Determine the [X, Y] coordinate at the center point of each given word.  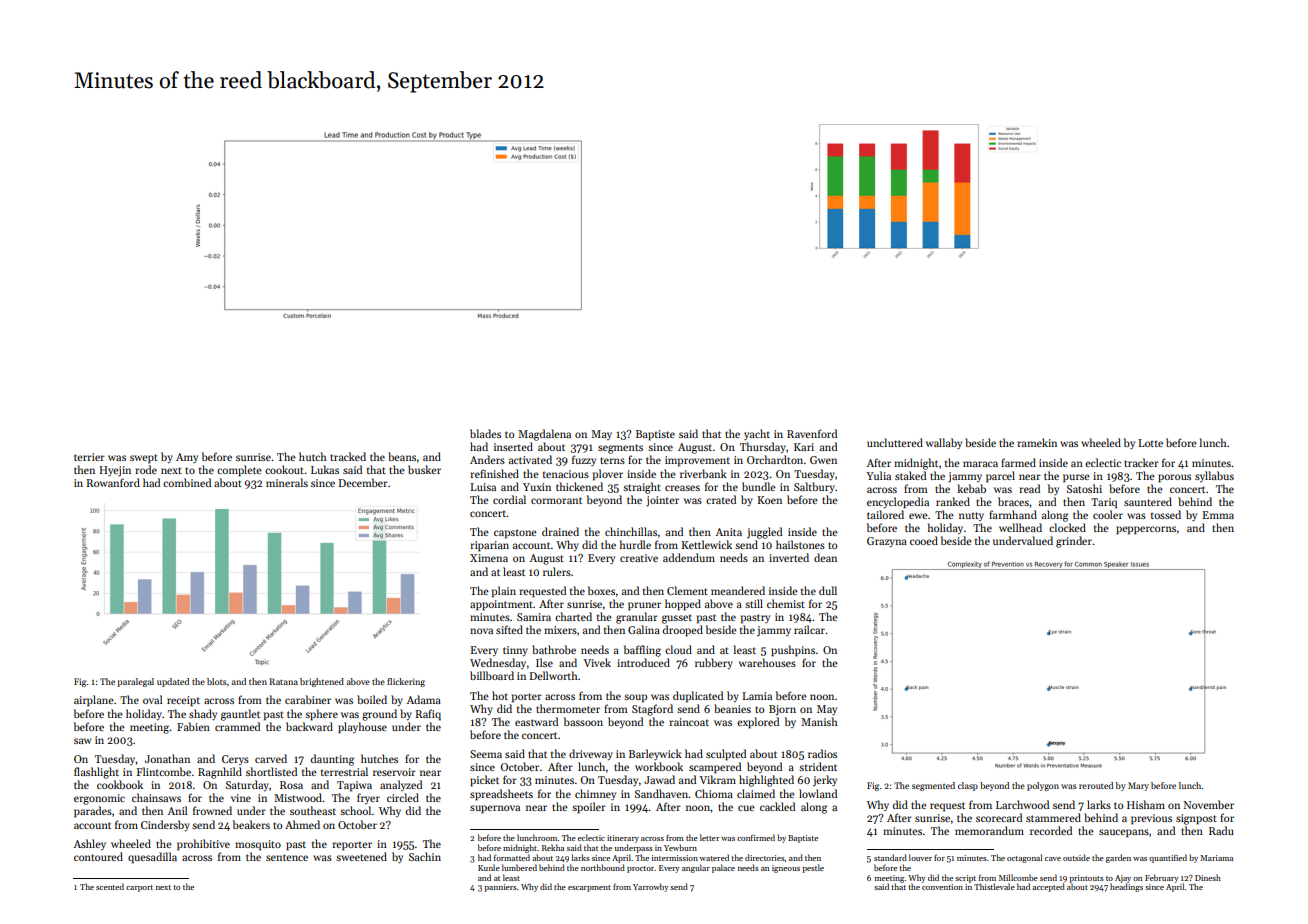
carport [139, 888]
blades [485, 433]
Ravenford [812, 433]
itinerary [623, 839]
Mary [1138, 786]
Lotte [1150, 443]
